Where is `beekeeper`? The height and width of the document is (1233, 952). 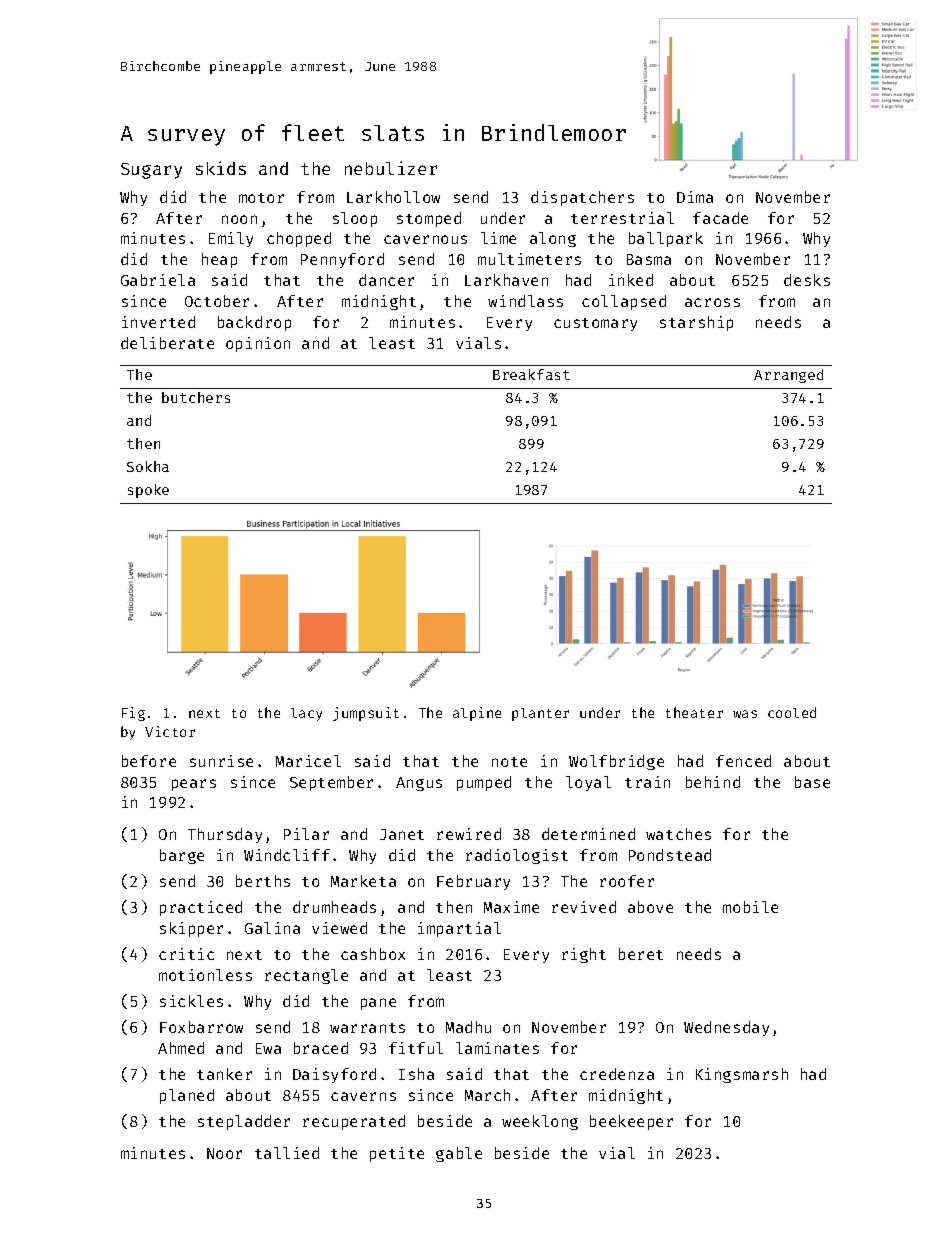 beekeeper is located at coordinates (631, 1122).
